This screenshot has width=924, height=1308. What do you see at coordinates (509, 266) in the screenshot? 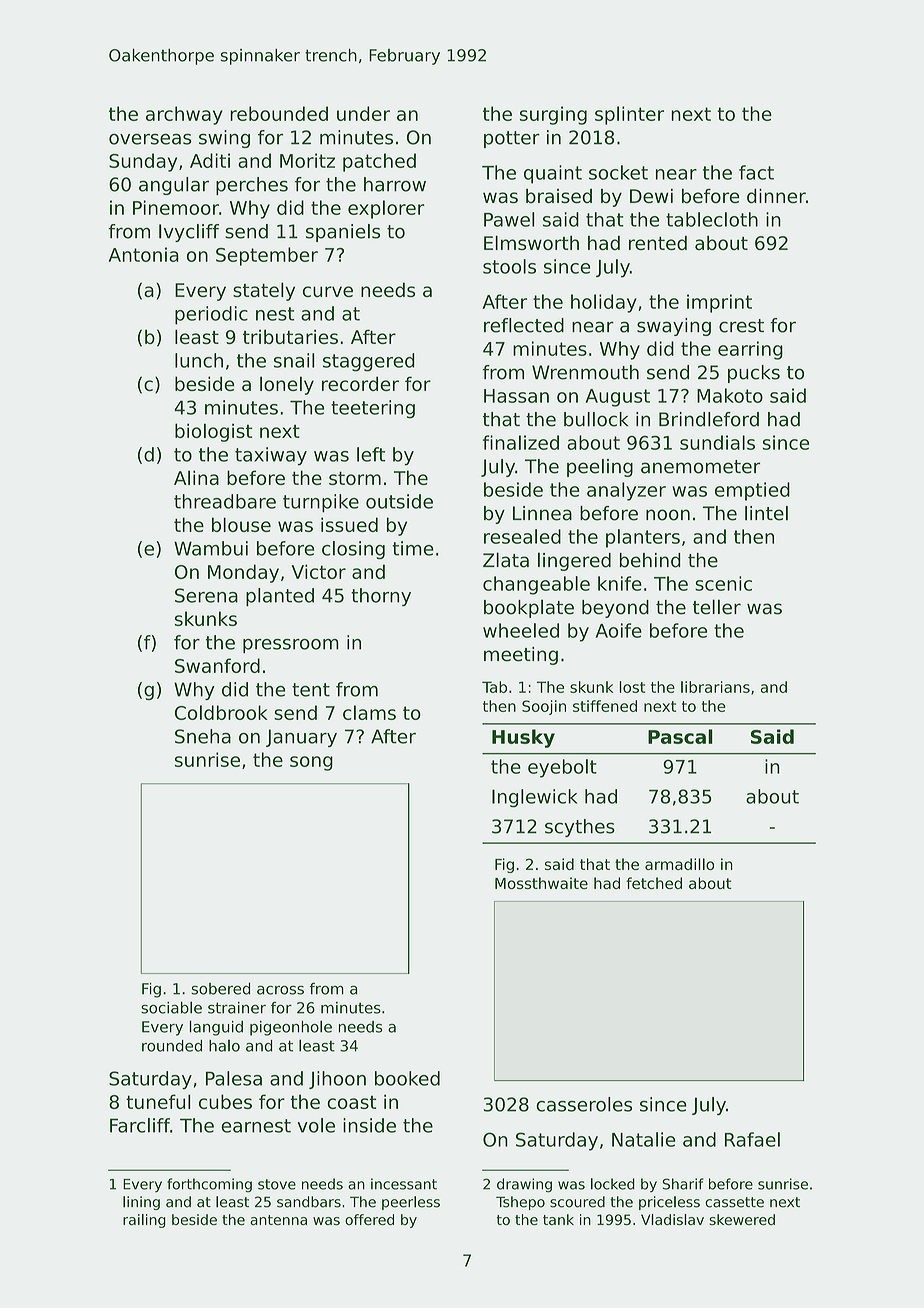
I see `stools` at bounding box center [509, 266].
